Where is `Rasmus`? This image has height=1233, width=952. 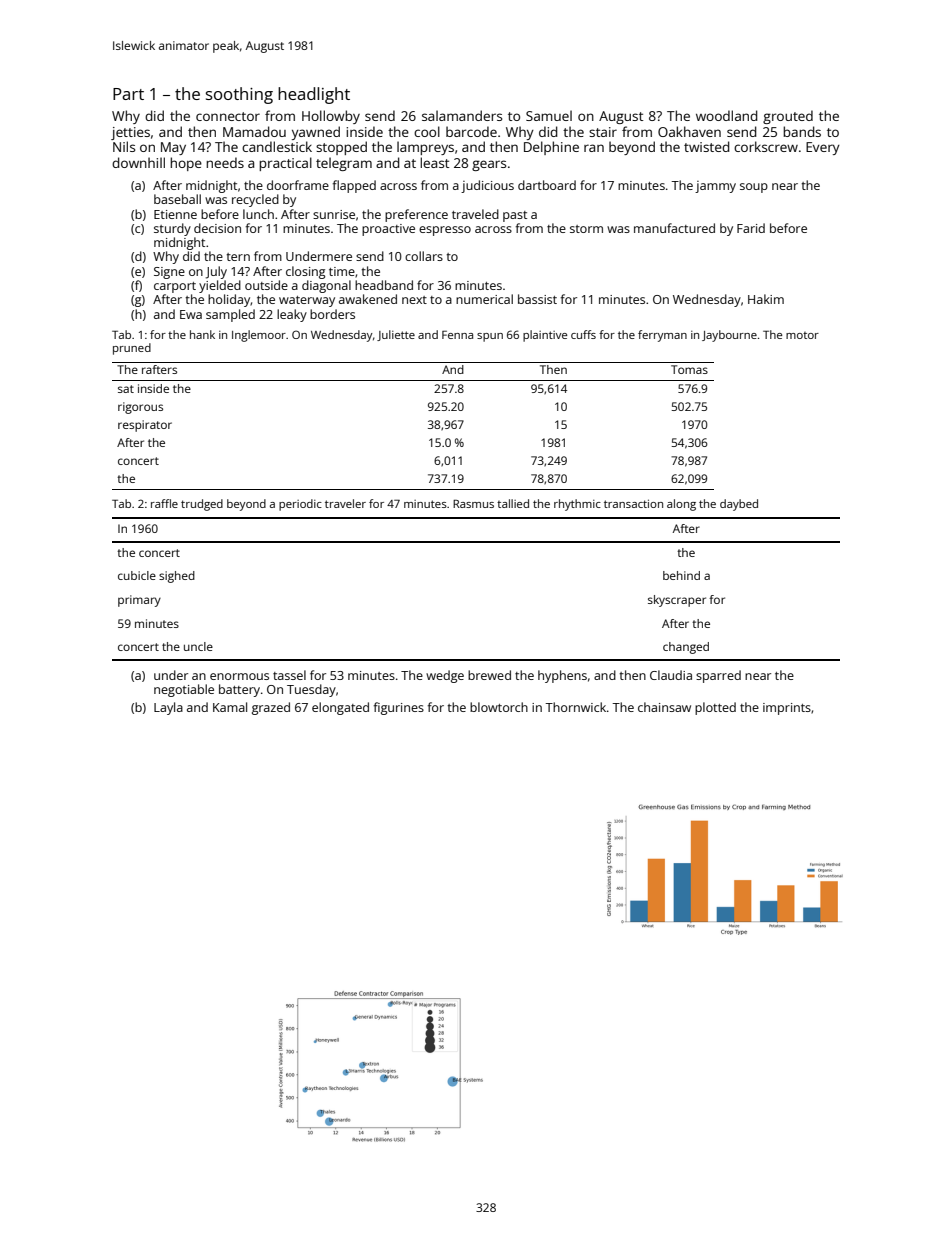 Rasmus is located at coordinates (473, 504).
